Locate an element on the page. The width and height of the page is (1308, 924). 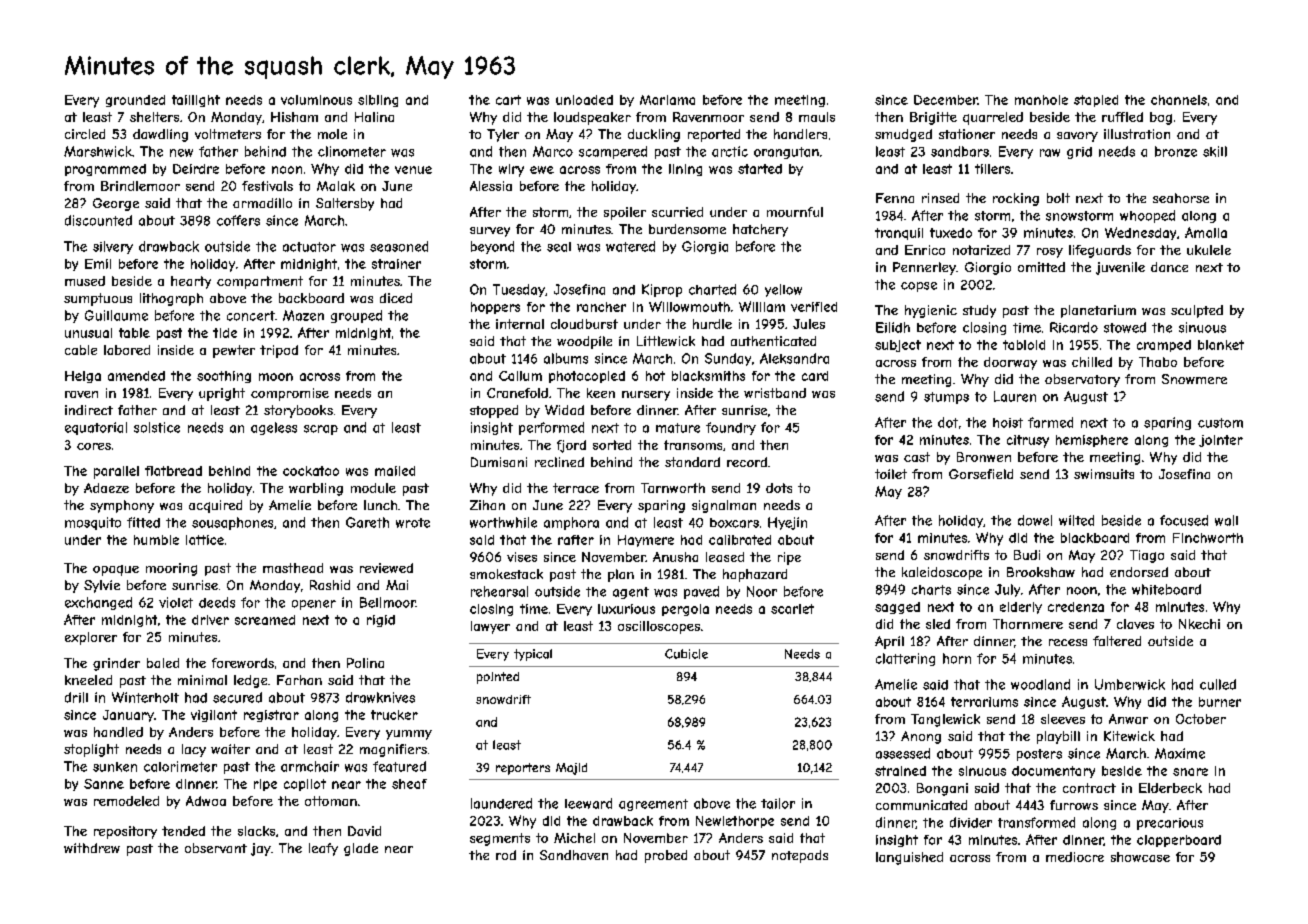
blacksmiths is located at coordinates (708, 376).
